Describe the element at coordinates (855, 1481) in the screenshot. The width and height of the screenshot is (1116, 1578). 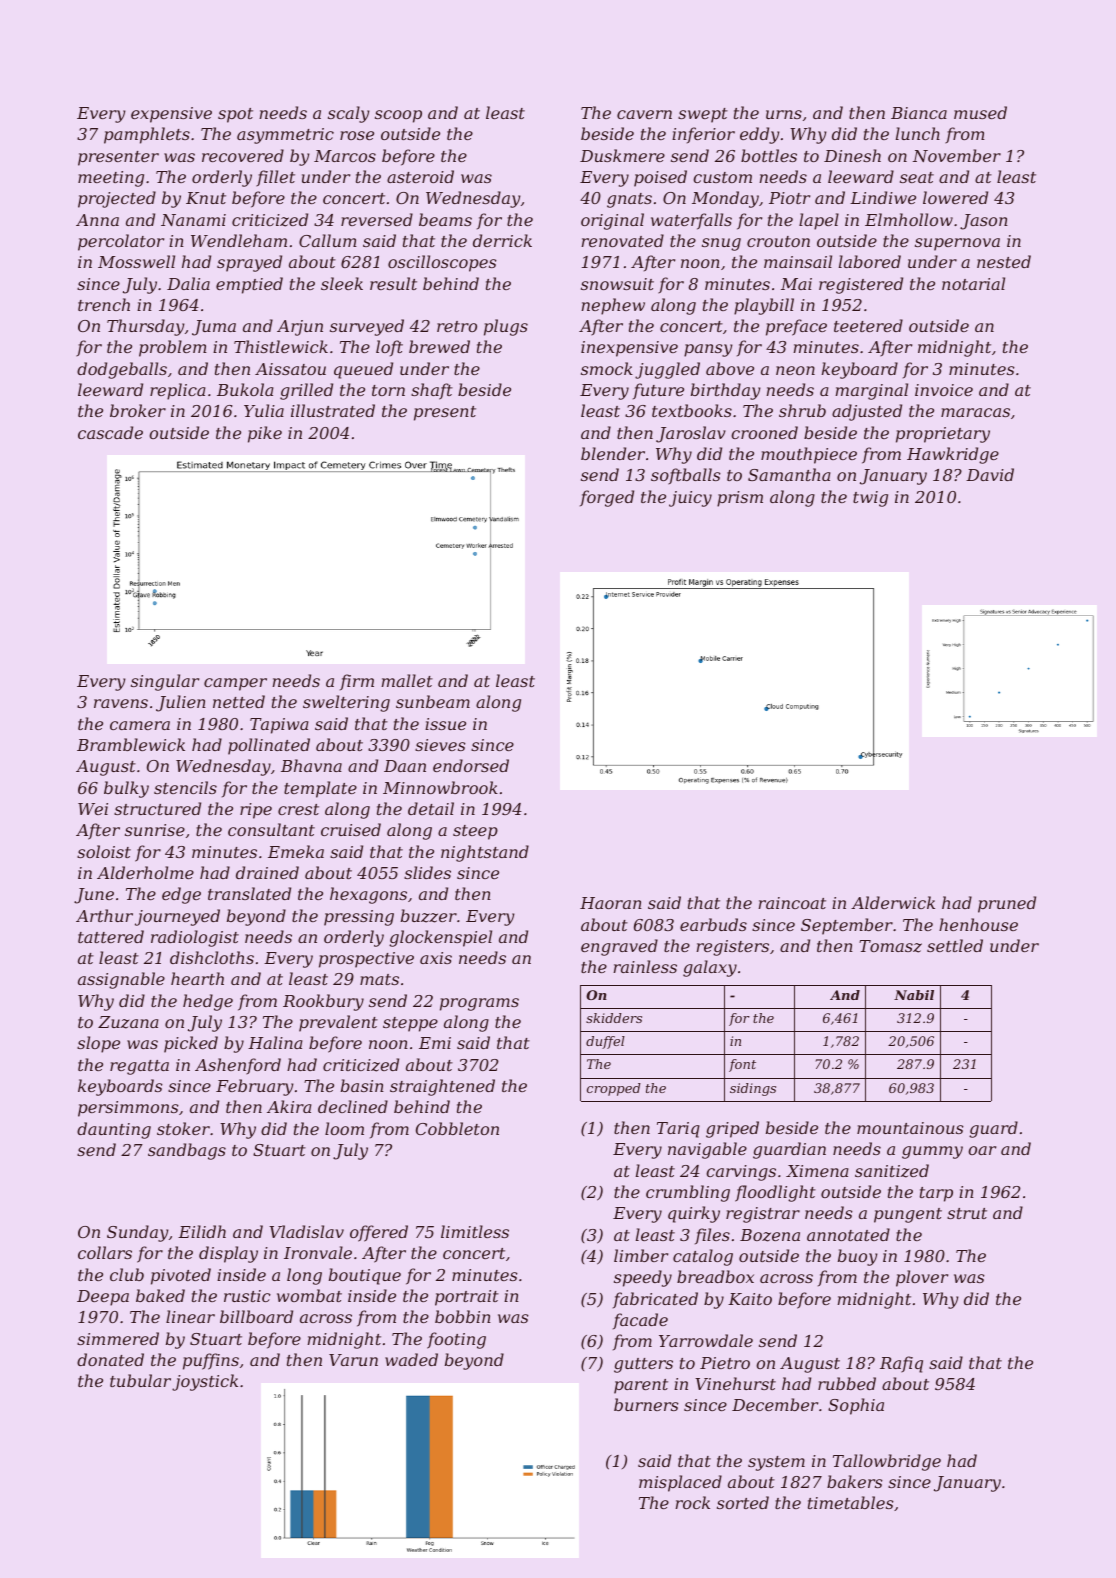
I see `bakers` at that location.
